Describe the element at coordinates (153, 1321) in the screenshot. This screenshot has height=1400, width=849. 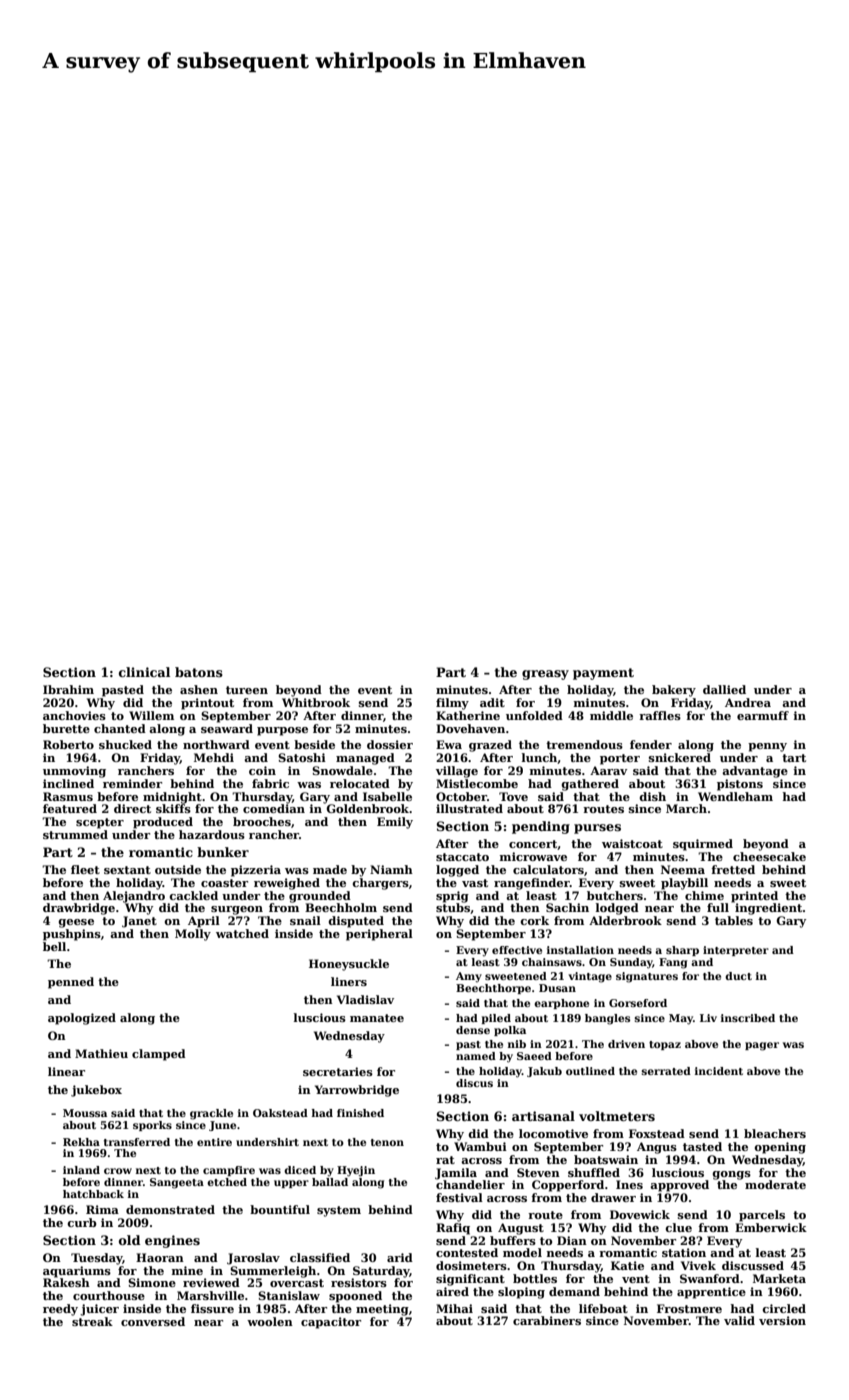
I see `conversed` at that location.
